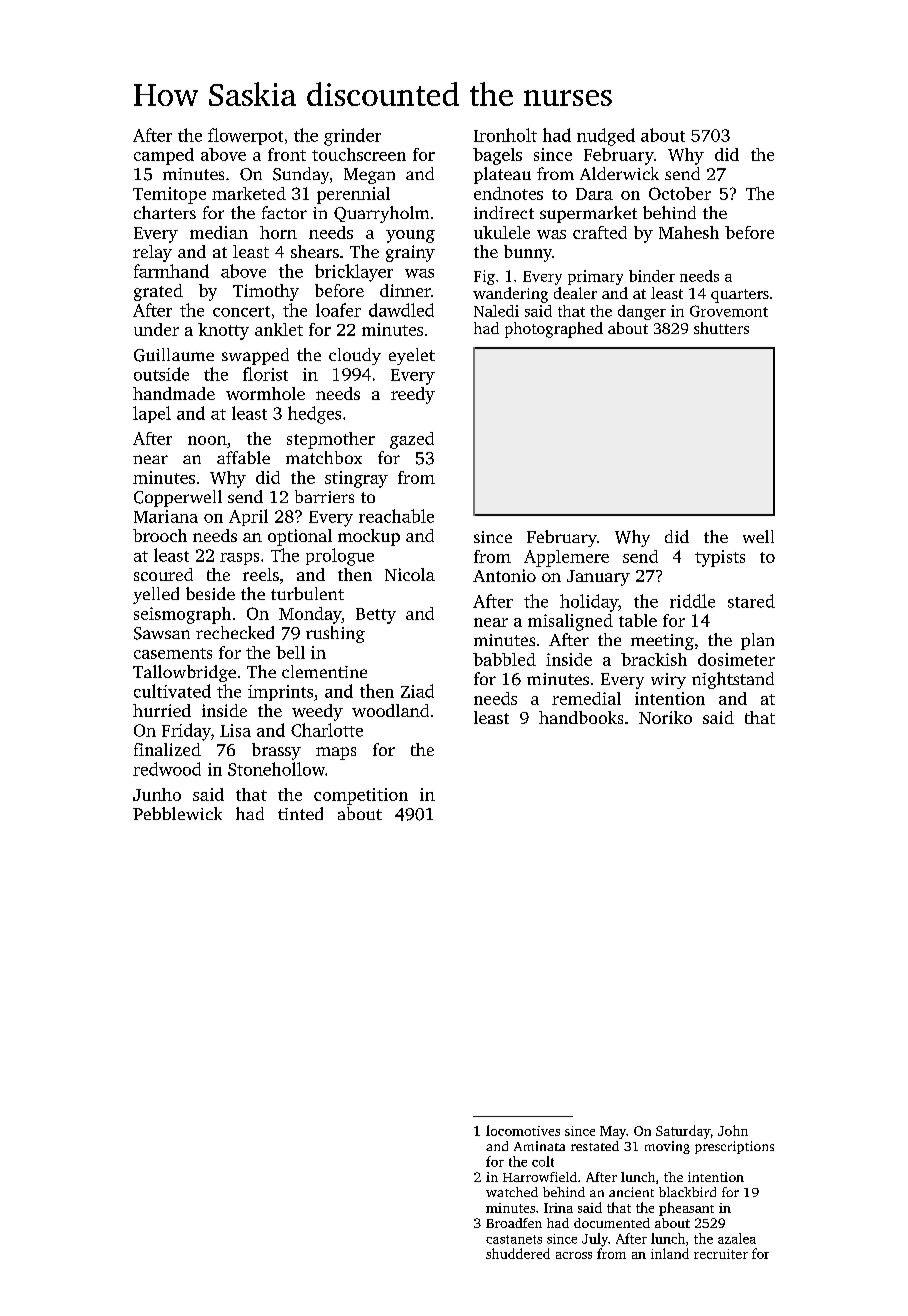 This image has height=1316, width=908. What do you see at coordinates (412, 356) in the image?
I see `eyelet` at bounding box center [412, 356].
